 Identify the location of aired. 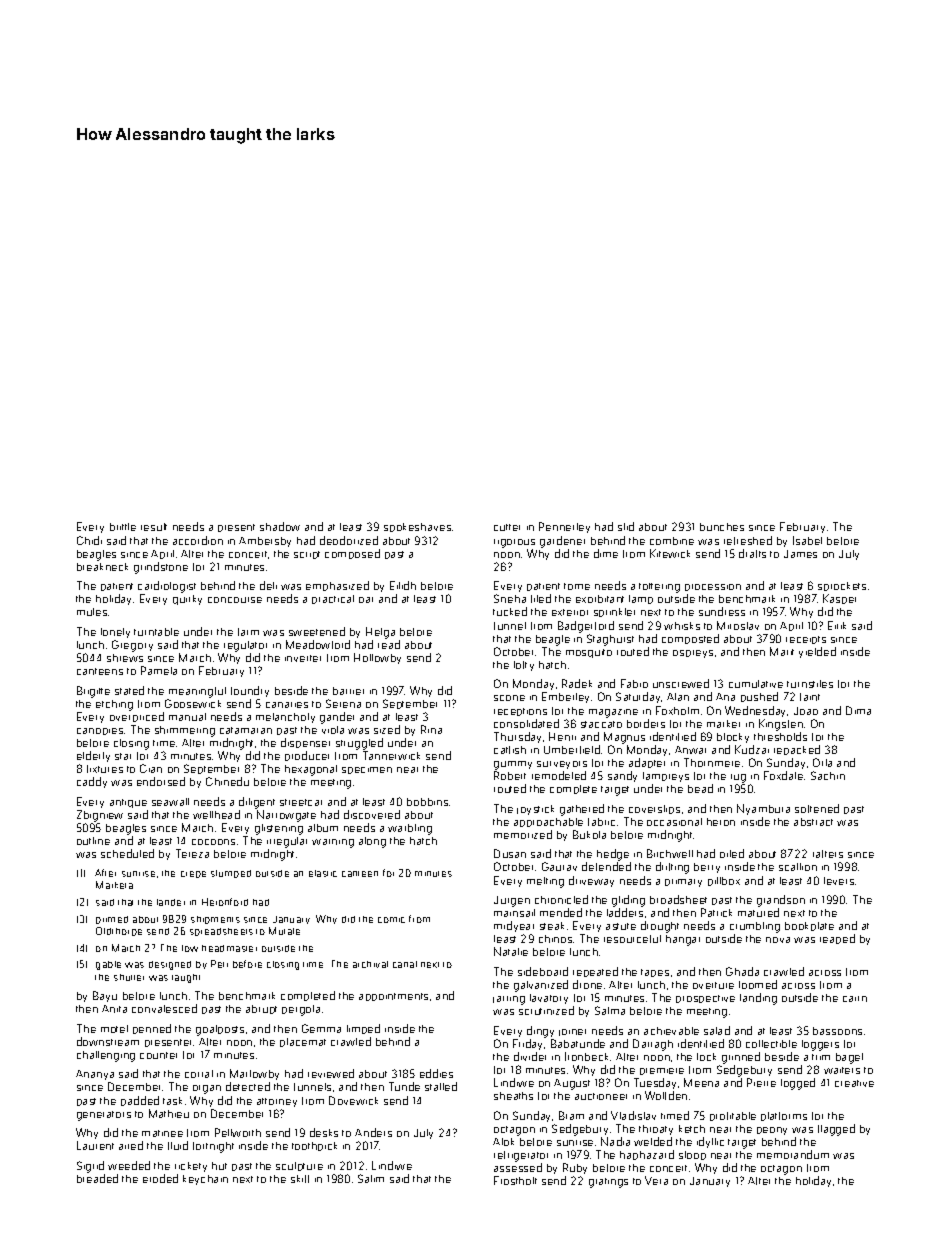
(131, 1145).
